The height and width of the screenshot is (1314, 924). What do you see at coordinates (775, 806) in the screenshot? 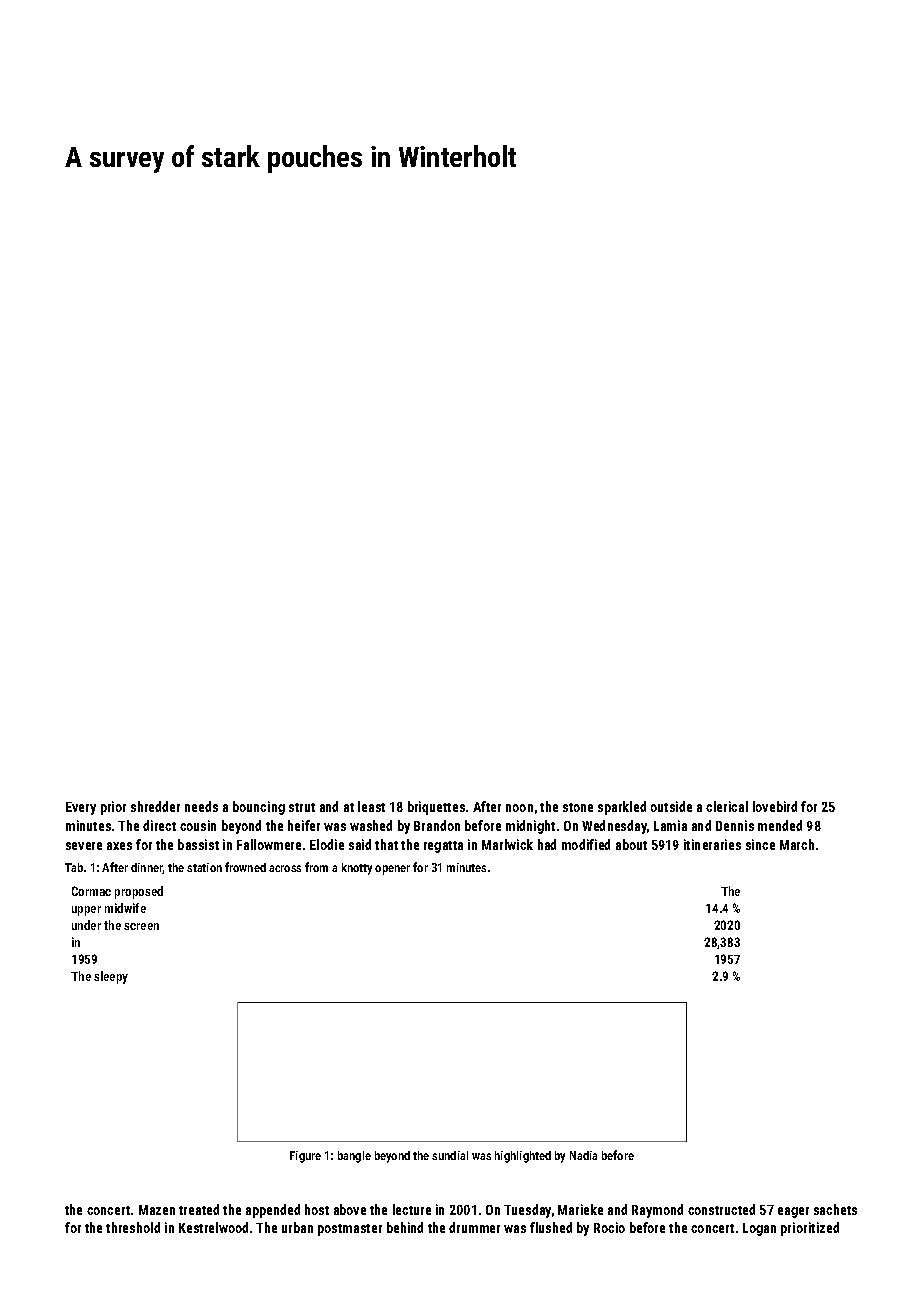
I see `lovebird` at bounding box center [775, 806].
